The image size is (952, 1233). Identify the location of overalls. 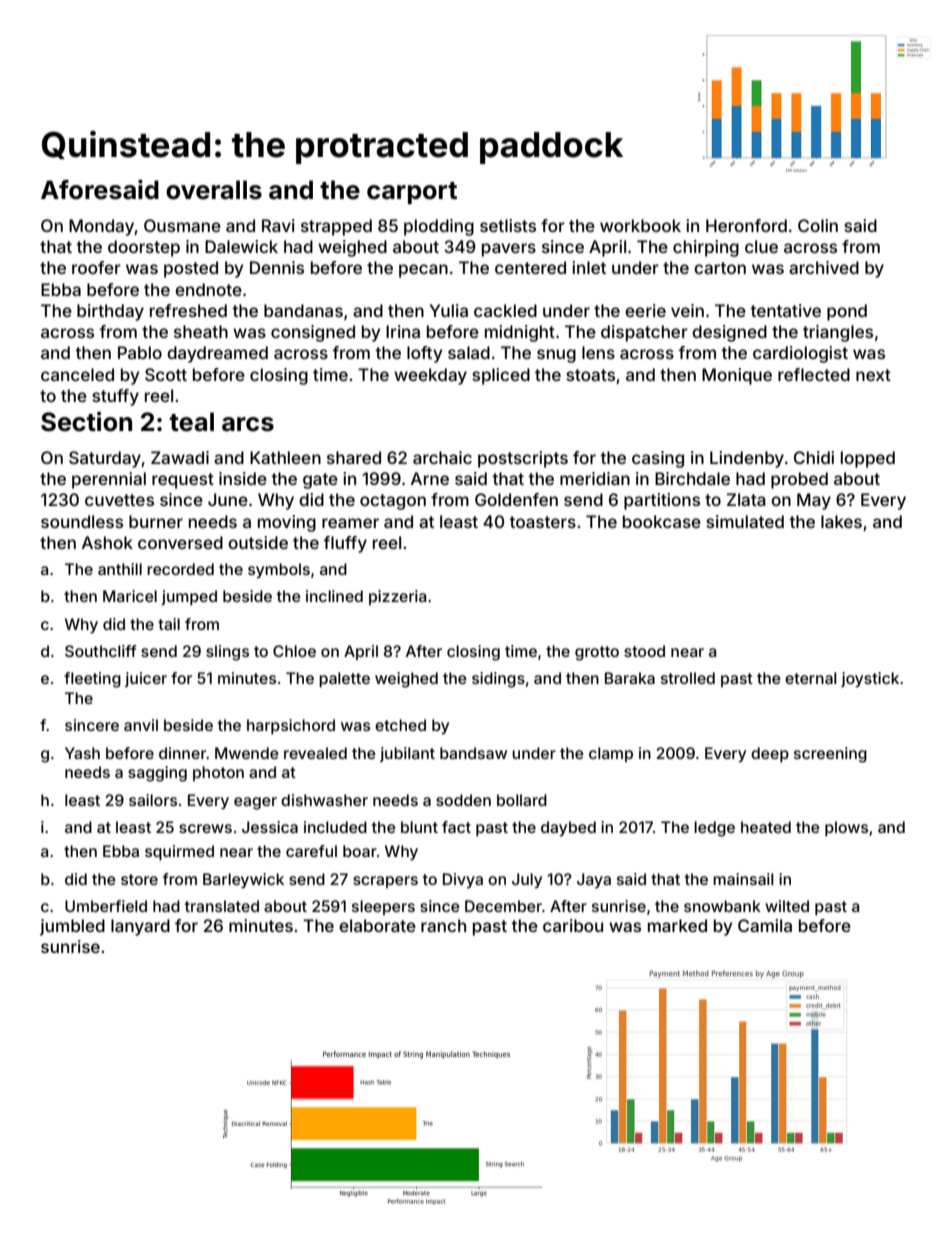
(214, 190).
